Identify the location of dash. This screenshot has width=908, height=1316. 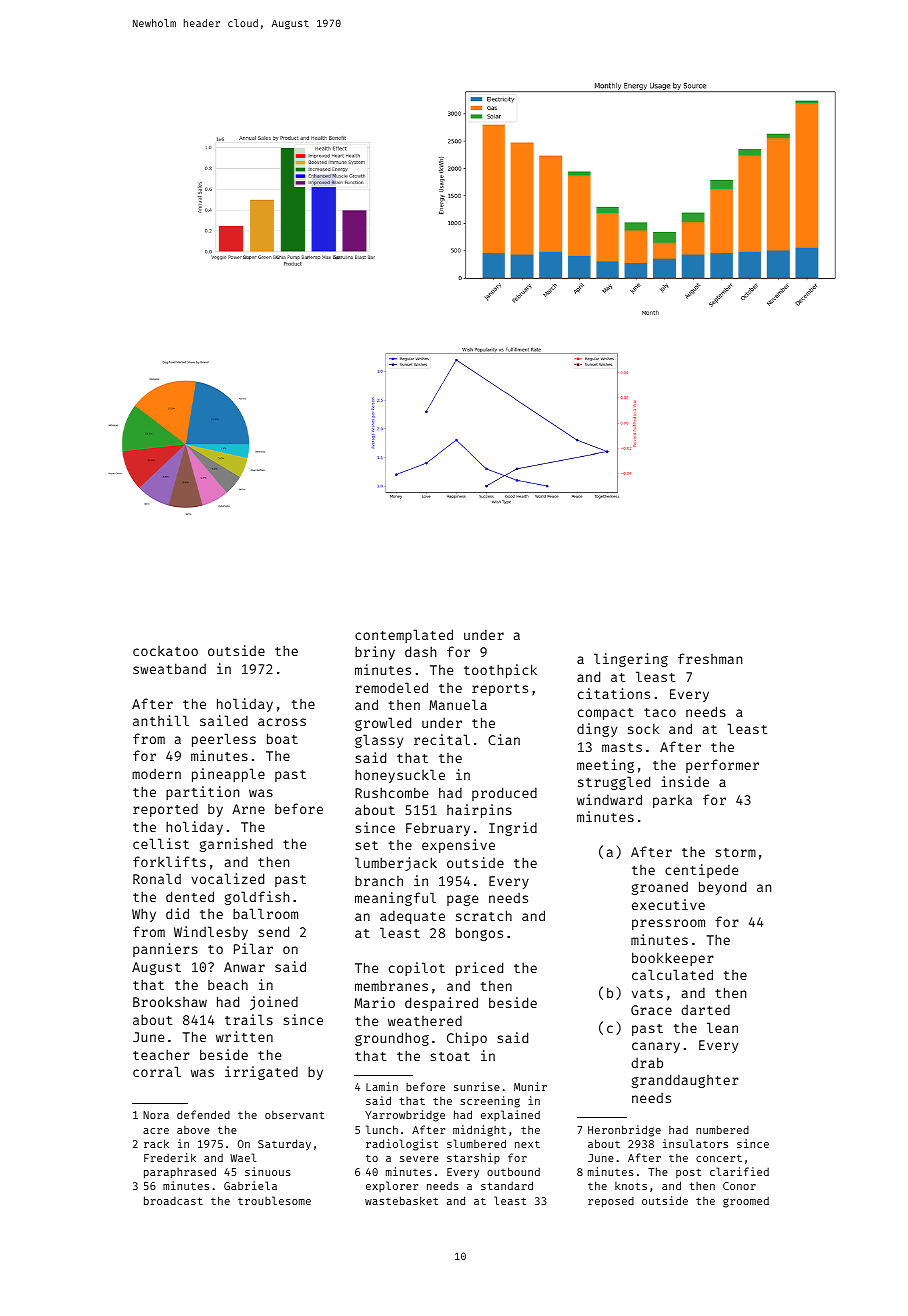
(420, 651).
